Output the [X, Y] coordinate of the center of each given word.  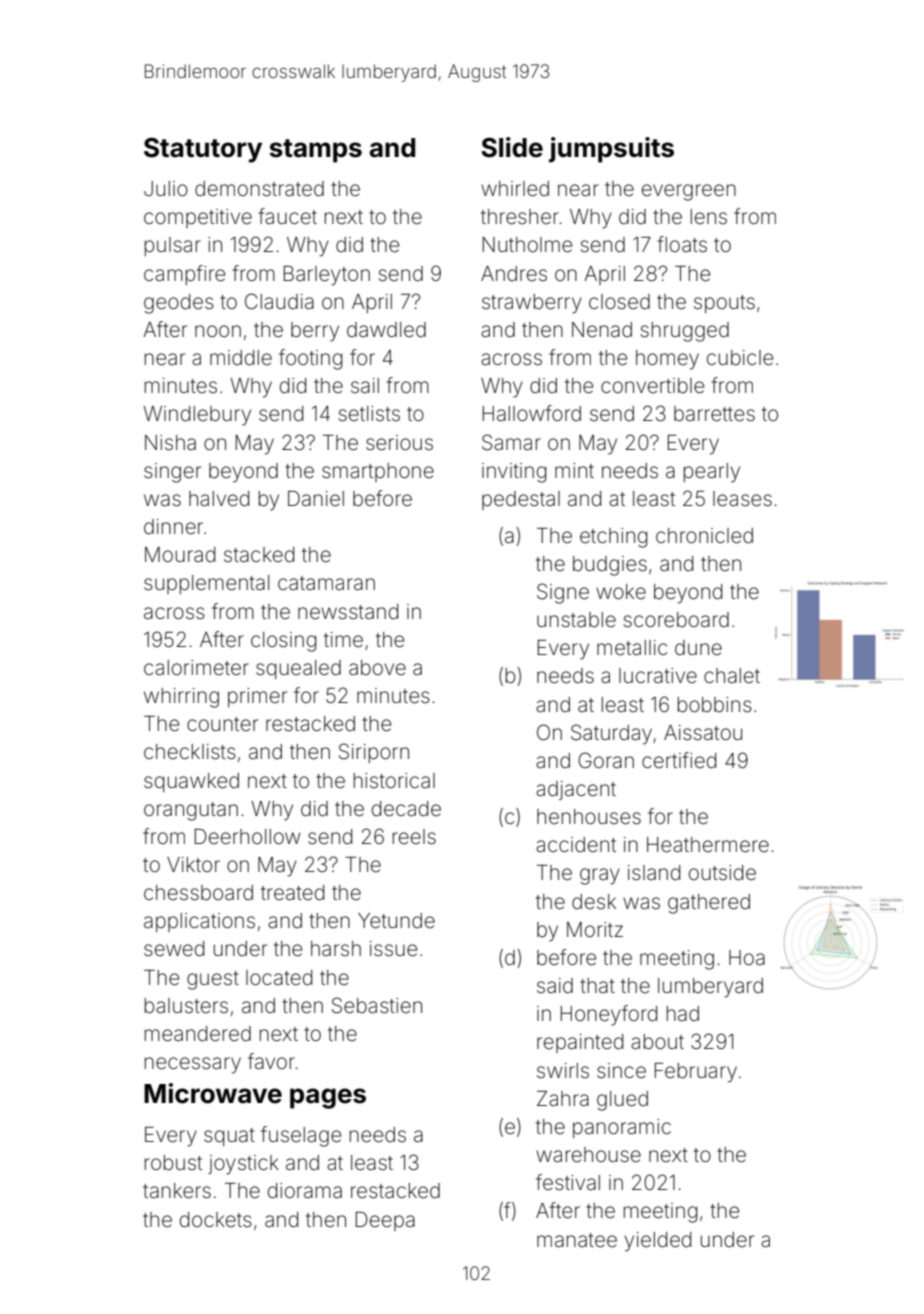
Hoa [747, 957]
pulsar [173, 246]
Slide [512, 147]
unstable [576, 620]
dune [698, 647]
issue [393, 949]
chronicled [704, 536]
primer [257, 697]
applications [199, 922]
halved [219, 498]
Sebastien [377, 1005]
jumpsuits [611, 150]
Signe [563, 593]
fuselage [301, 1136]
